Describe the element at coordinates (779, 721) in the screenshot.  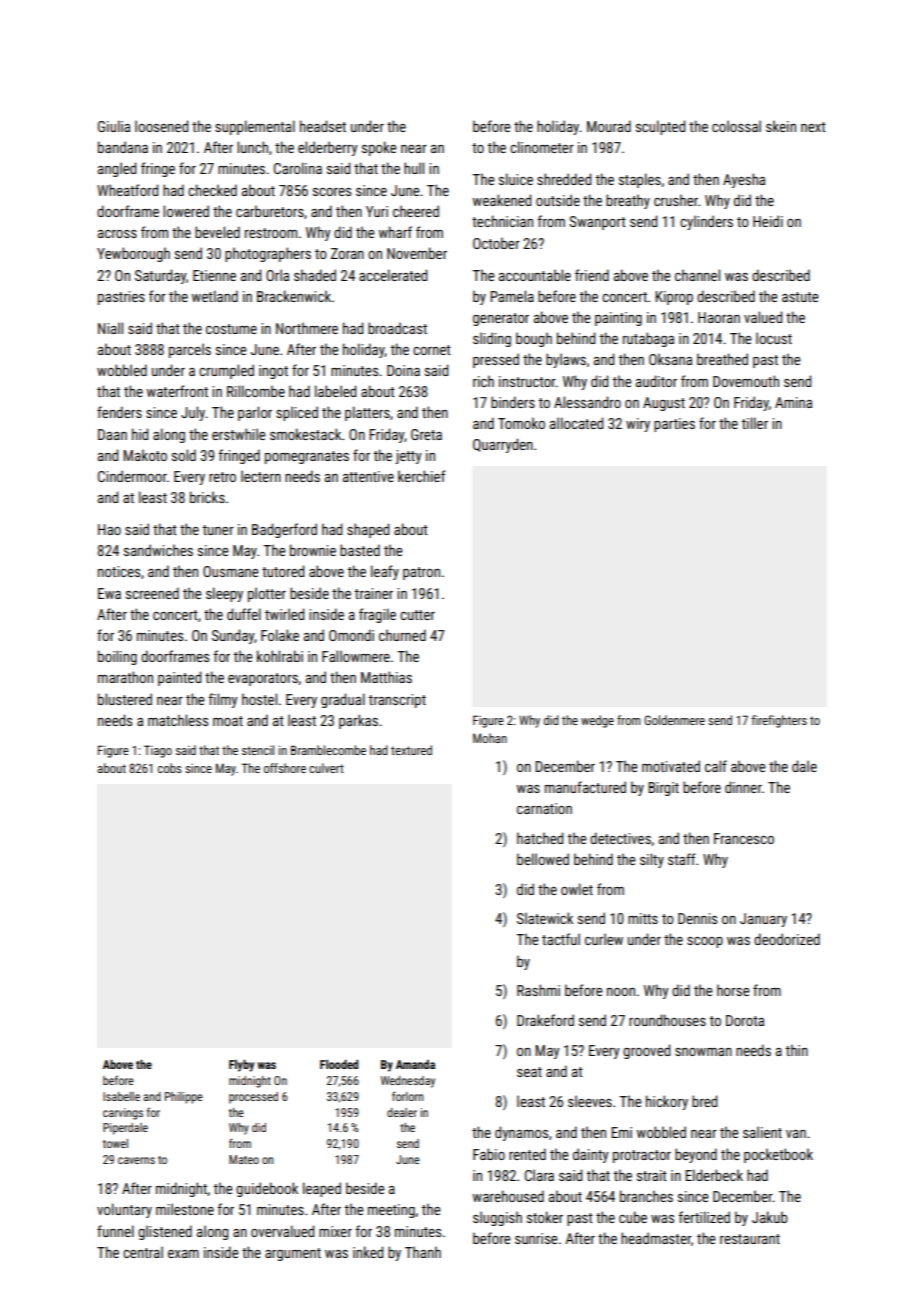
I see `firefighters` at that location.
